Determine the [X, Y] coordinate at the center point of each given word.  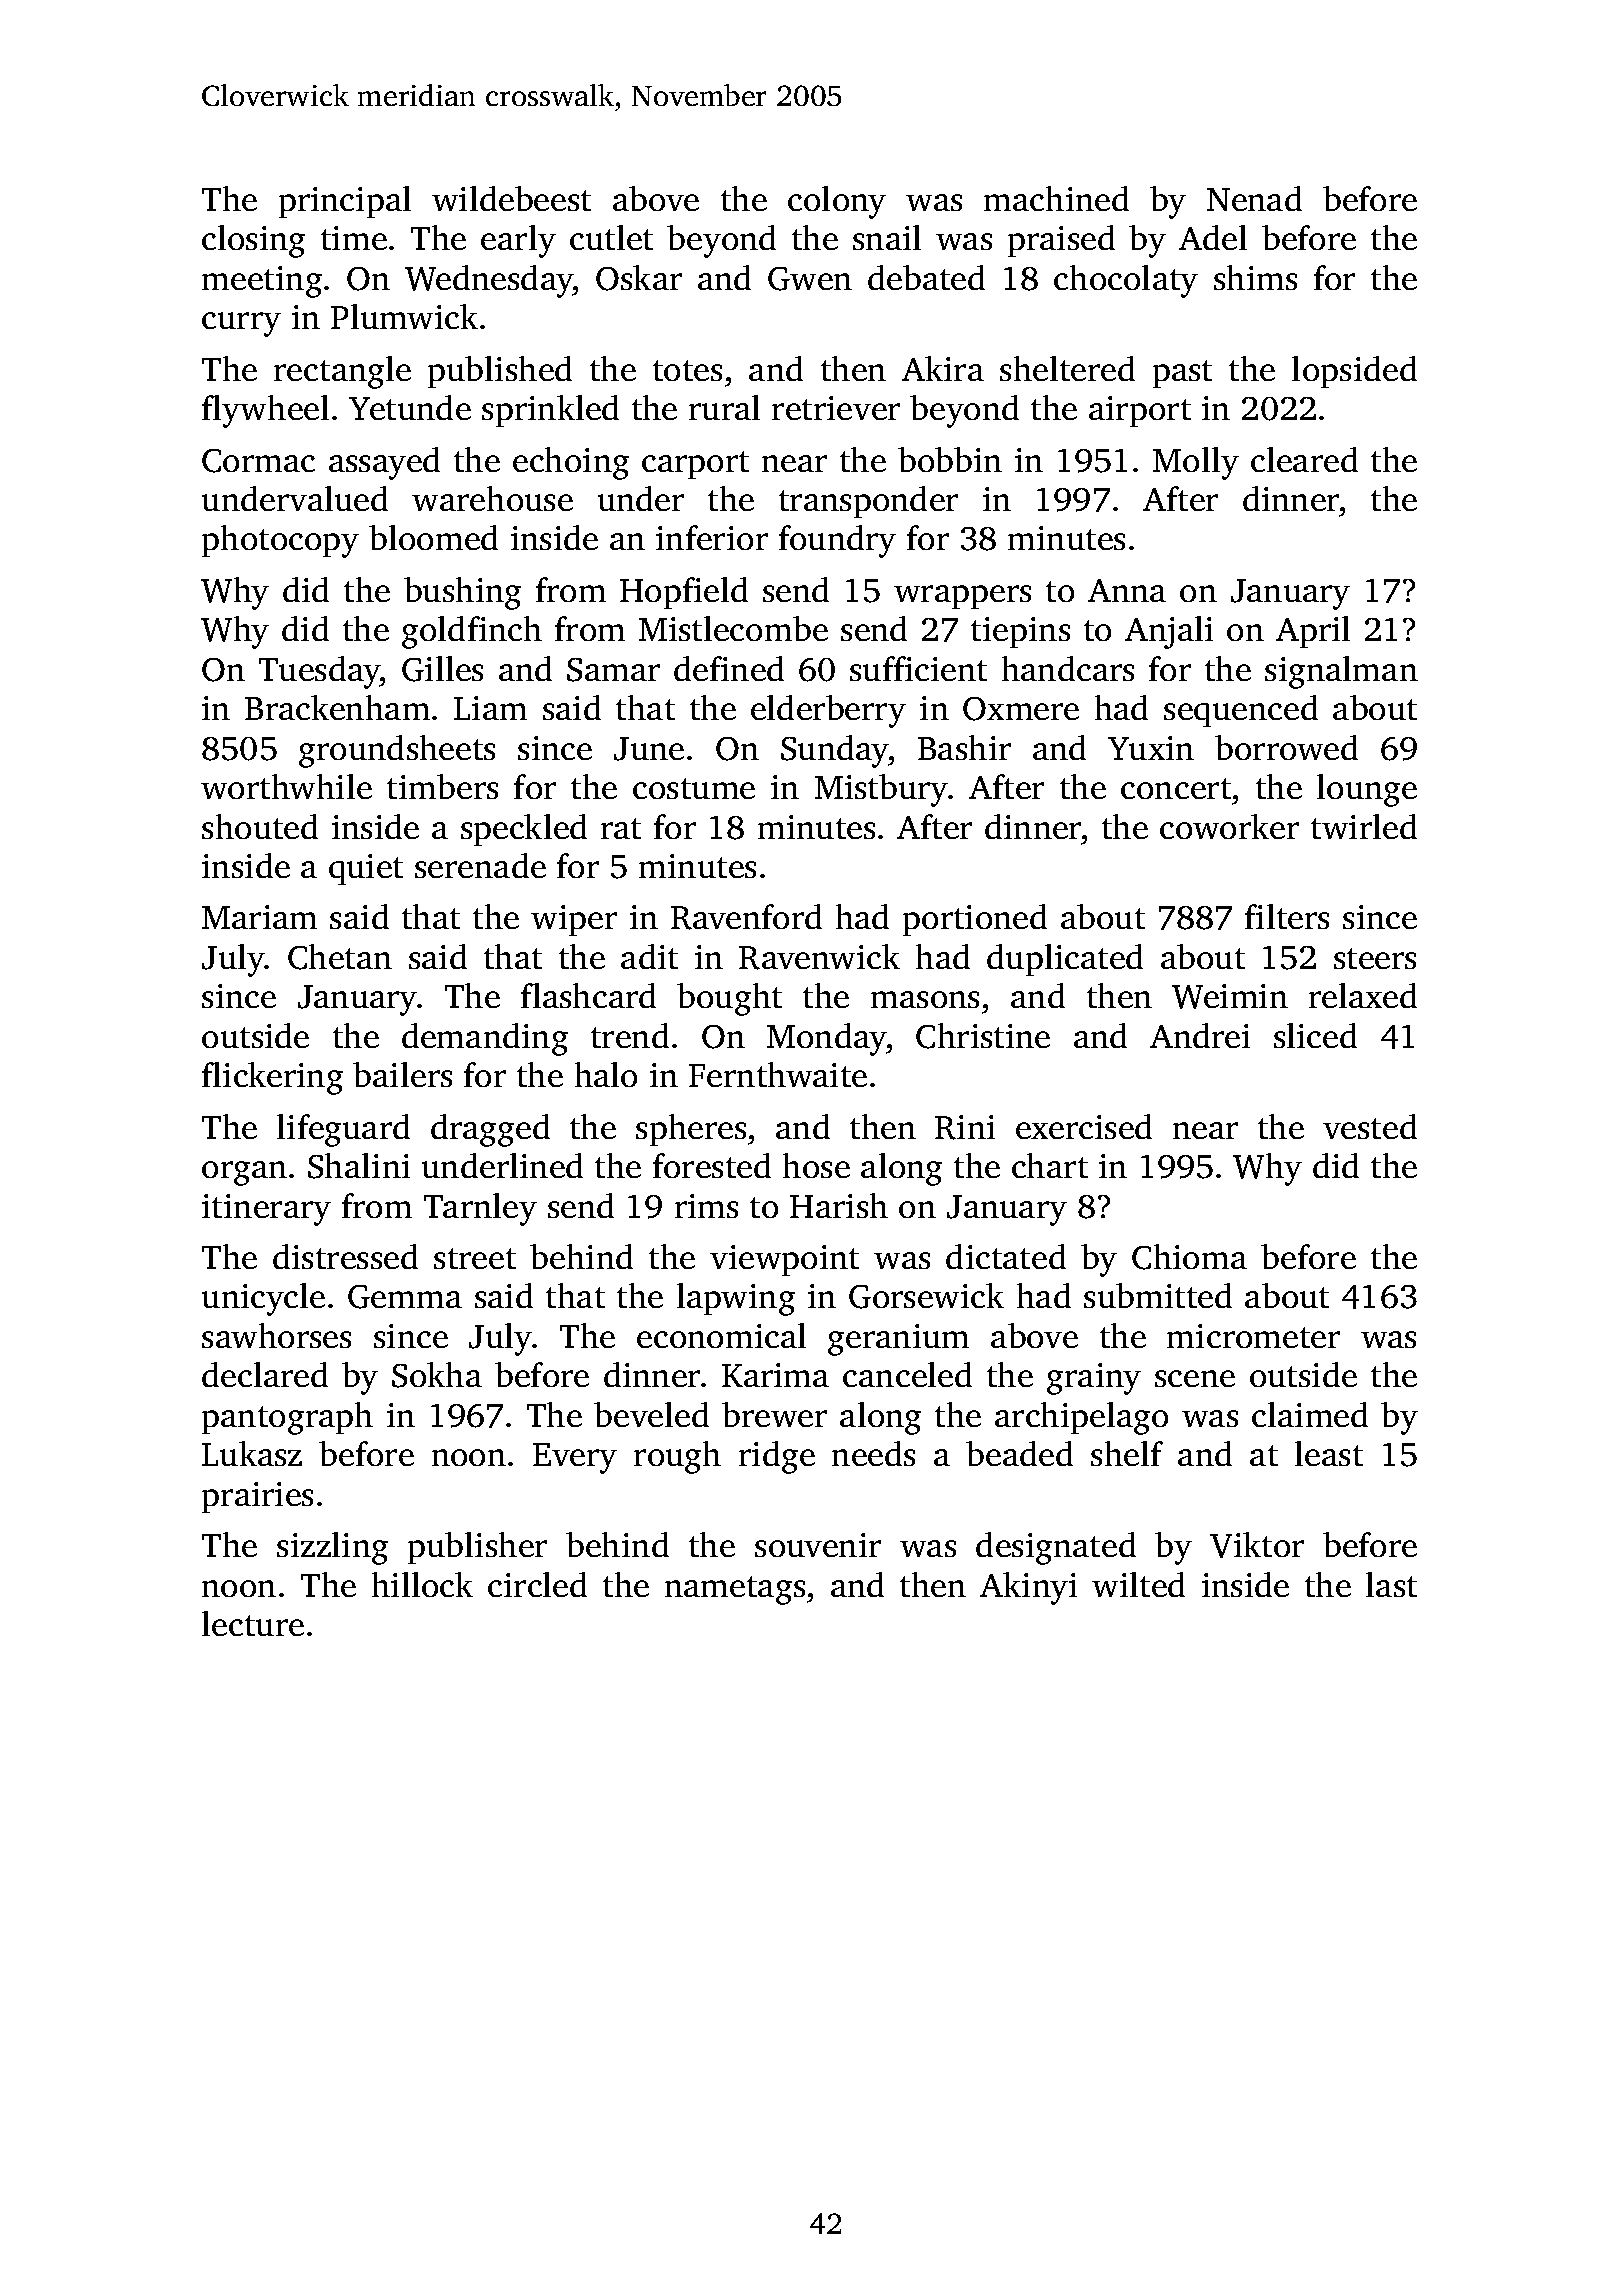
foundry [837, 541]
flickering [272, 1078]
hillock [422, 1584]
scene [1195, 1378]
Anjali [1169, 632]
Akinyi [1028, 1588]
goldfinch [472, 632]
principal [345, 202]
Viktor [1257, 1545]
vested [1370, 1126]
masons [925, 999]
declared [265, 1374]
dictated [1006, 1256]
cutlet [611, 237]
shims [1255, 277]
